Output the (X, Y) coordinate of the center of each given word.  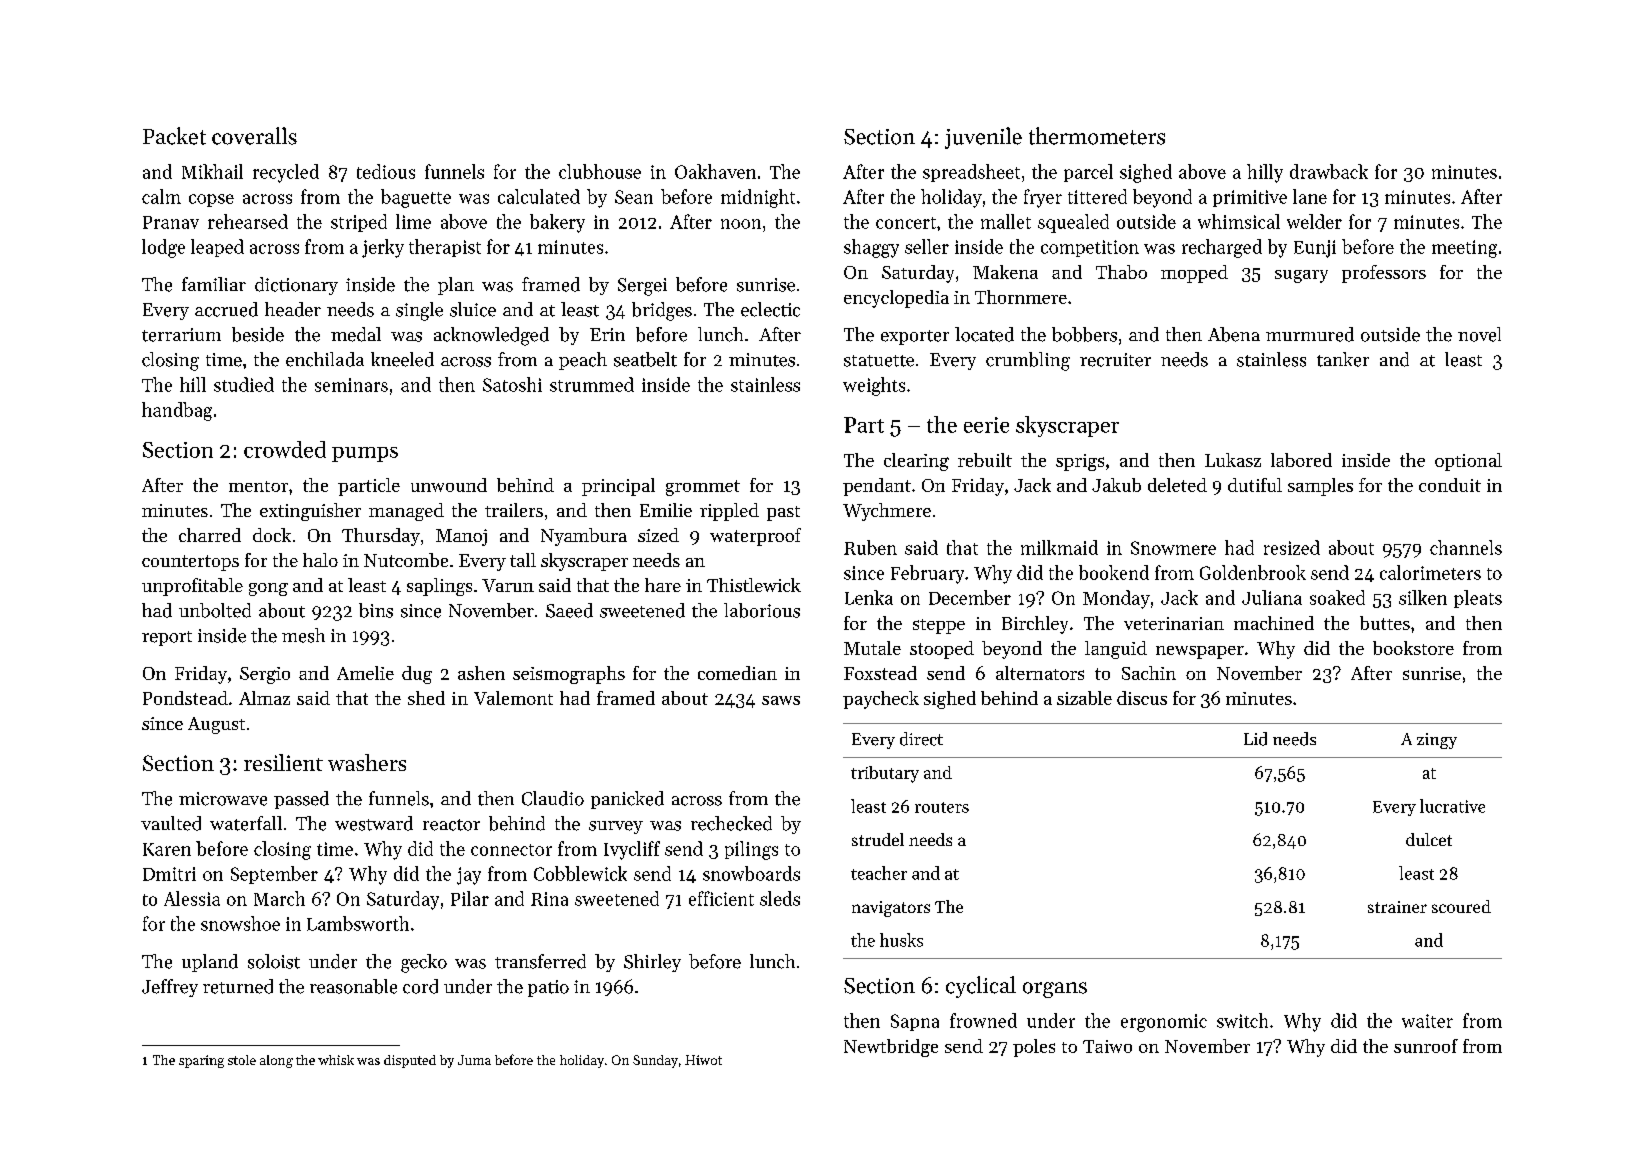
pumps (365, 454)
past (783, 513)
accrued (226, 309)
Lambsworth (358, 923)
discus (1142, 698)
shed (426, 698)
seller (927, 246)
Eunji (1315, 249)
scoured (1461, 906)
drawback (1329, 171)
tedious (386, 171)
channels (1466, 547)
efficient (721, 898)
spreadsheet (971, 173)
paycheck (881, 700)
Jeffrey (170, 988)
